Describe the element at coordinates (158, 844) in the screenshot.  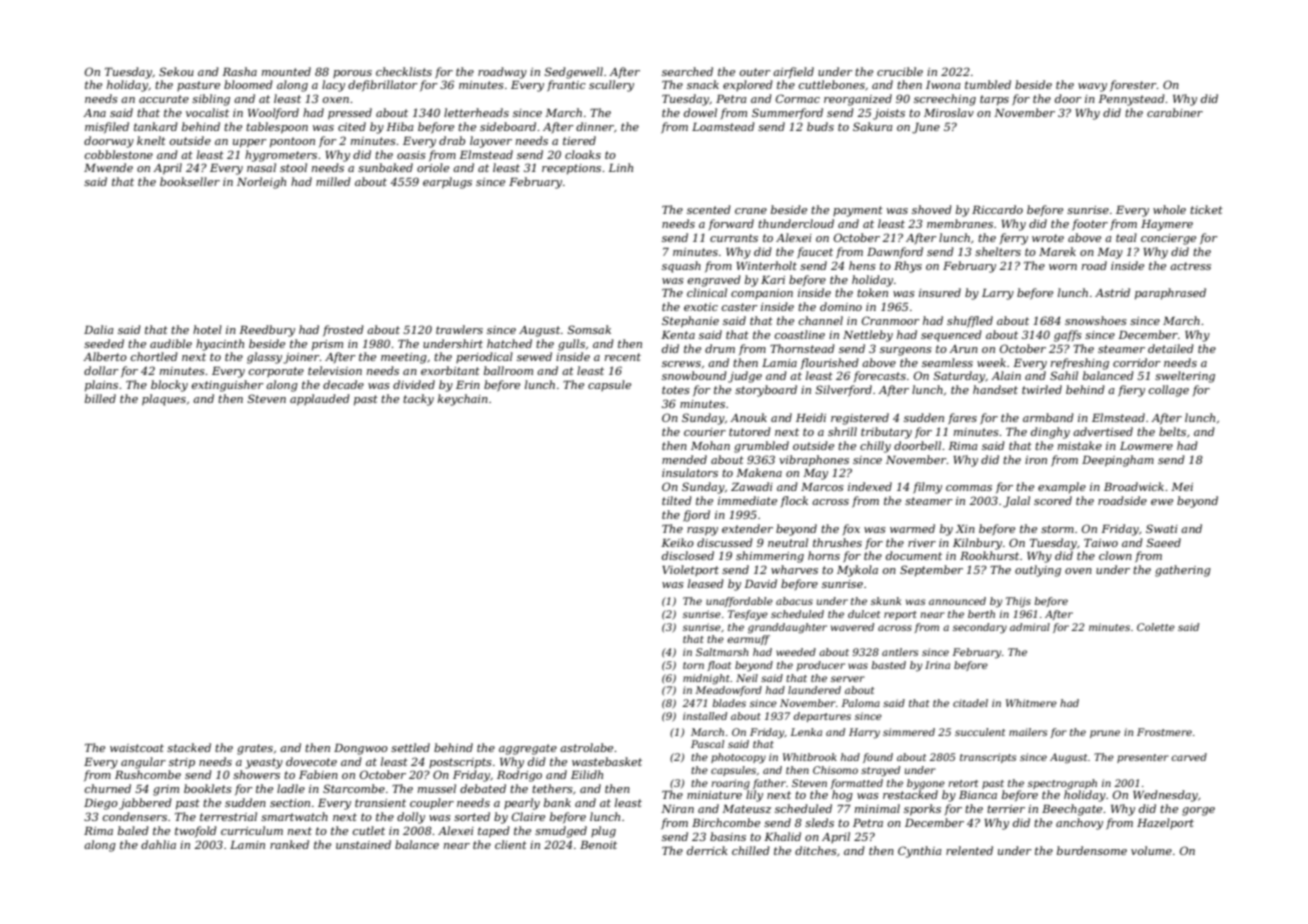
I see `dahlia` at that location.
